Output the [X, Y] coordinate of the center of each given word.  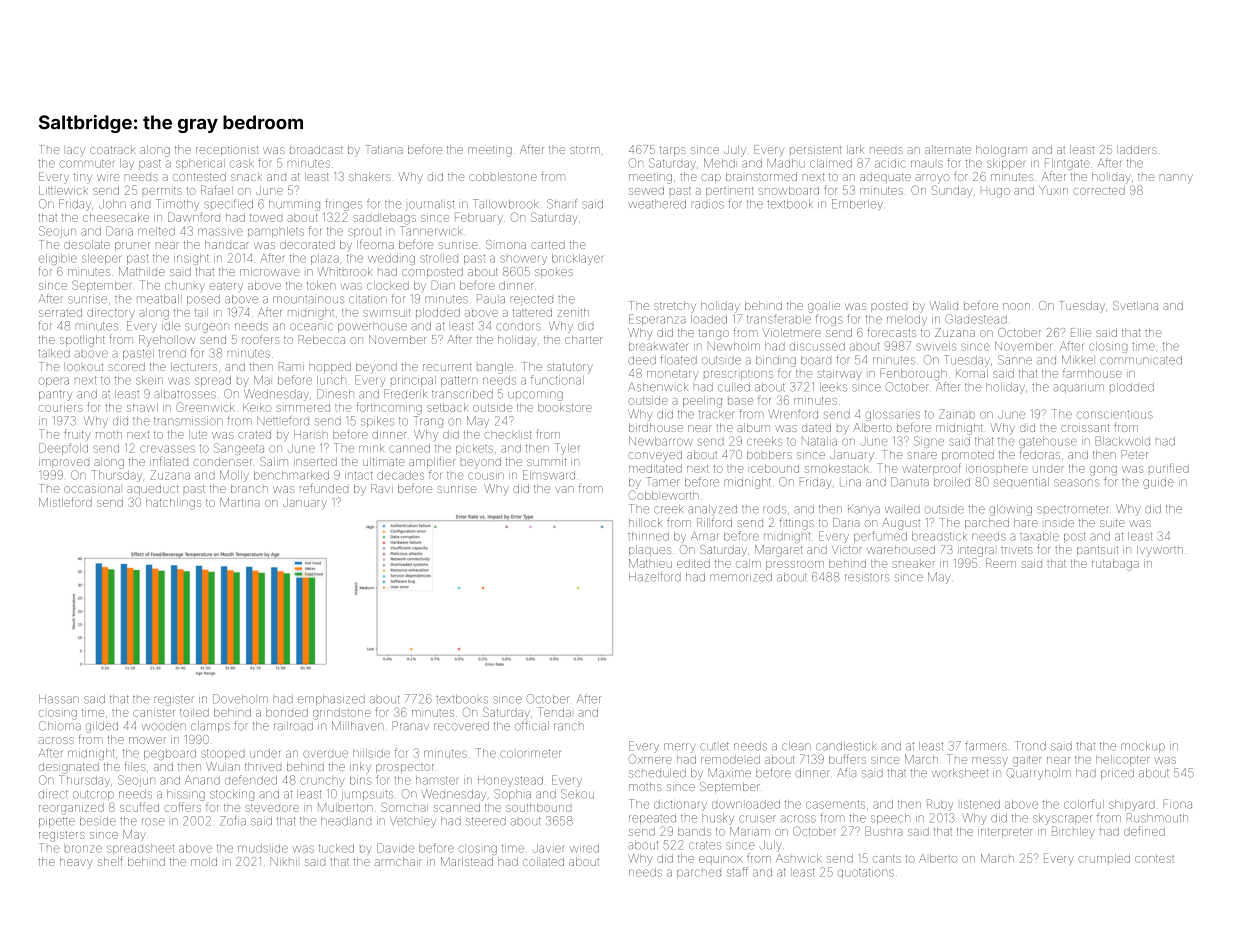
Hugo [995, 193]
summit [546, 461]
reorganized [71, 809]
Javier [549, 848]
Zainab [957, 414]
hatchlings [173, 504]
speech [890, 819]
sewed [646, 190]
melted [156, 231]
